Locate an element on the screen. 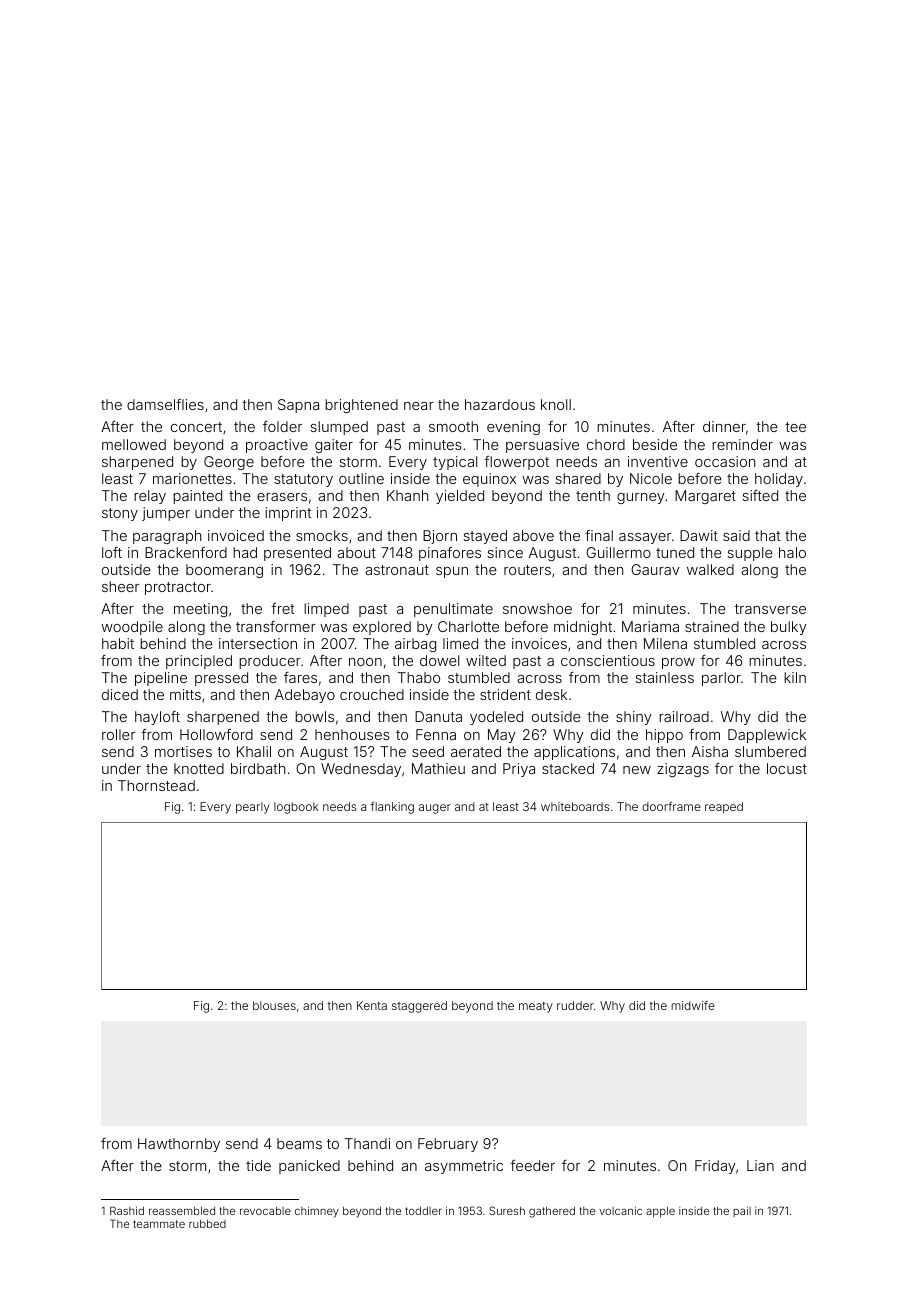 This screenshot has width=908, height=1316. rudder is located at coordinates (575, 1005).
